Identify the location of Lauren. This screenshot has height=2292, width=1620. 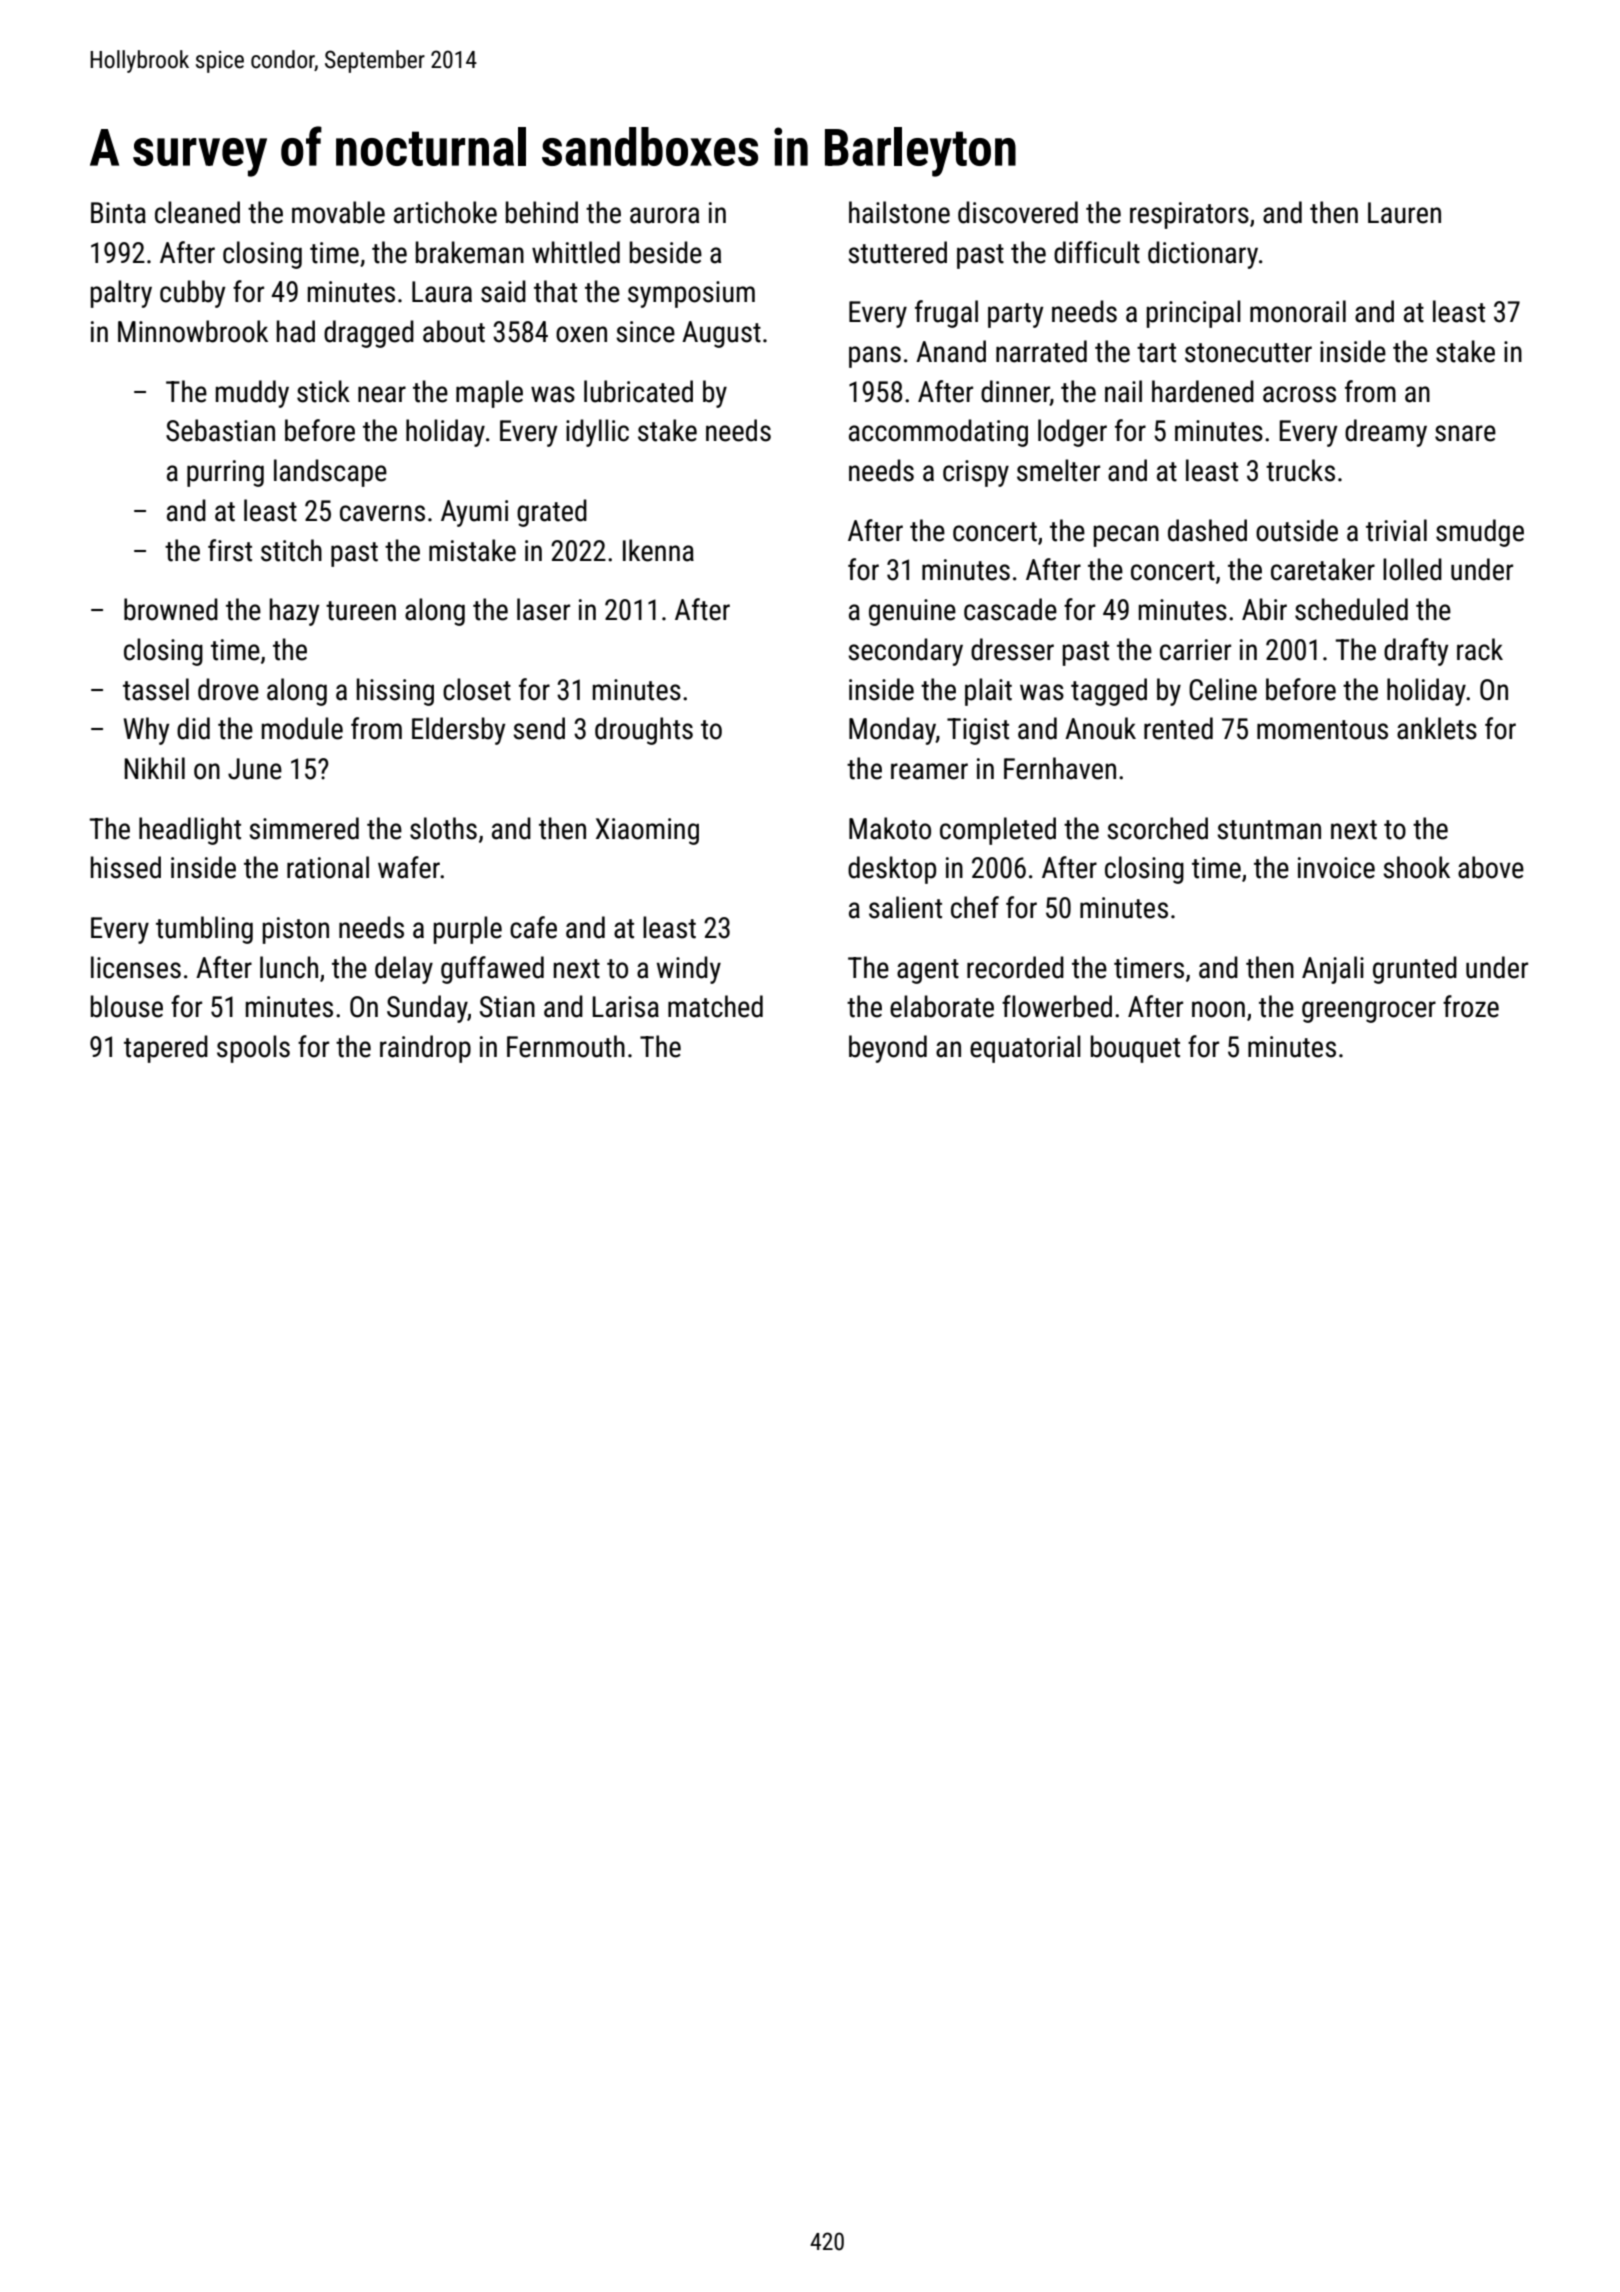
(1404, 213).
